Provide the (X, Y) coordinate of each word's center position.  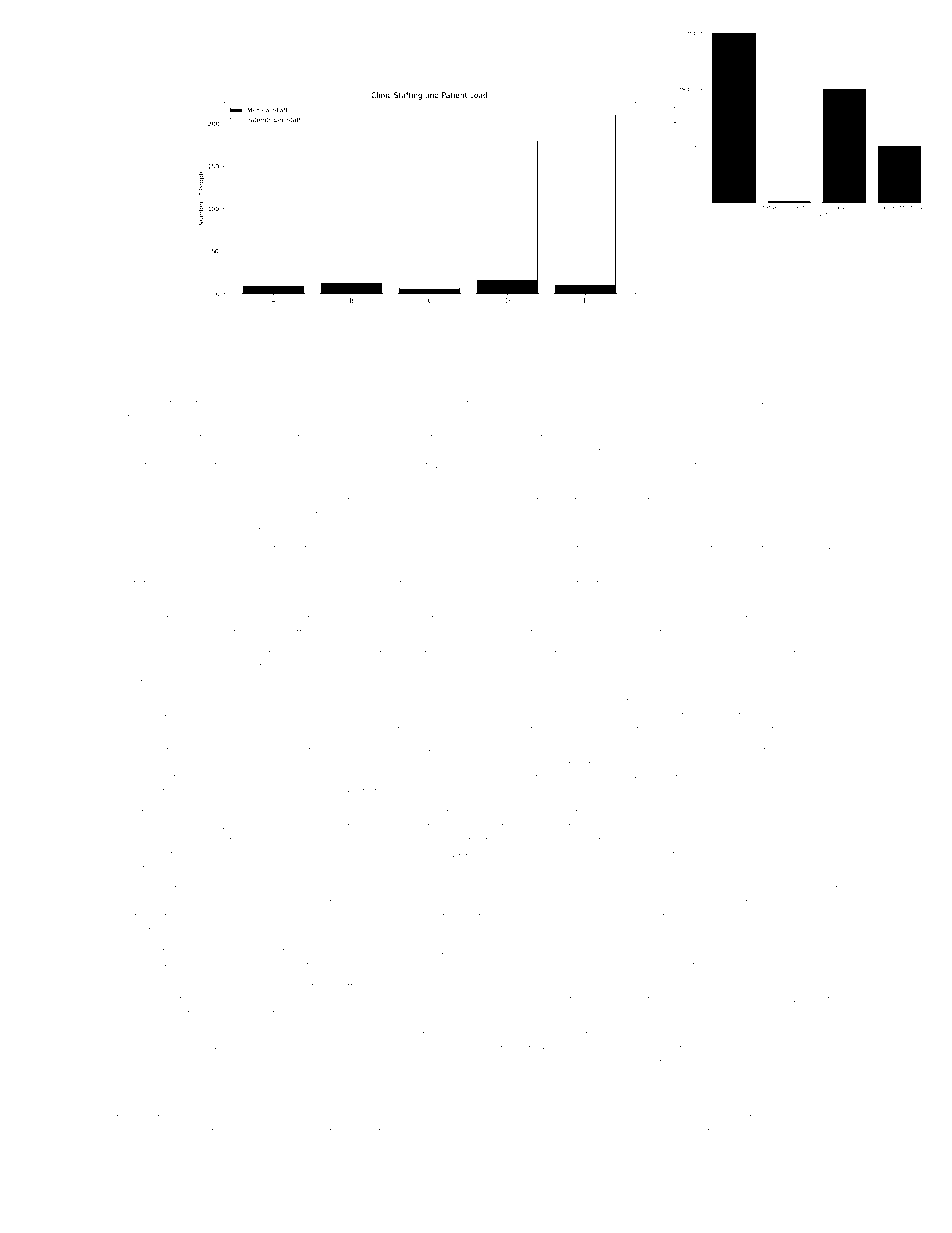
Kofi (594, 840)
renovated (123, 452)
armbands (370, 702)
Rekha (811, 618)
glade (634, 551)
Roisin (817, 500)
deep (809, 987)
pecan (352, 515)
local (144, 654)
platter (347, 988)
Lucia (111, 1049)
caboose (647, 667)
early (237, 517)
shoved (117, 1132)
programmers (795, 891)
